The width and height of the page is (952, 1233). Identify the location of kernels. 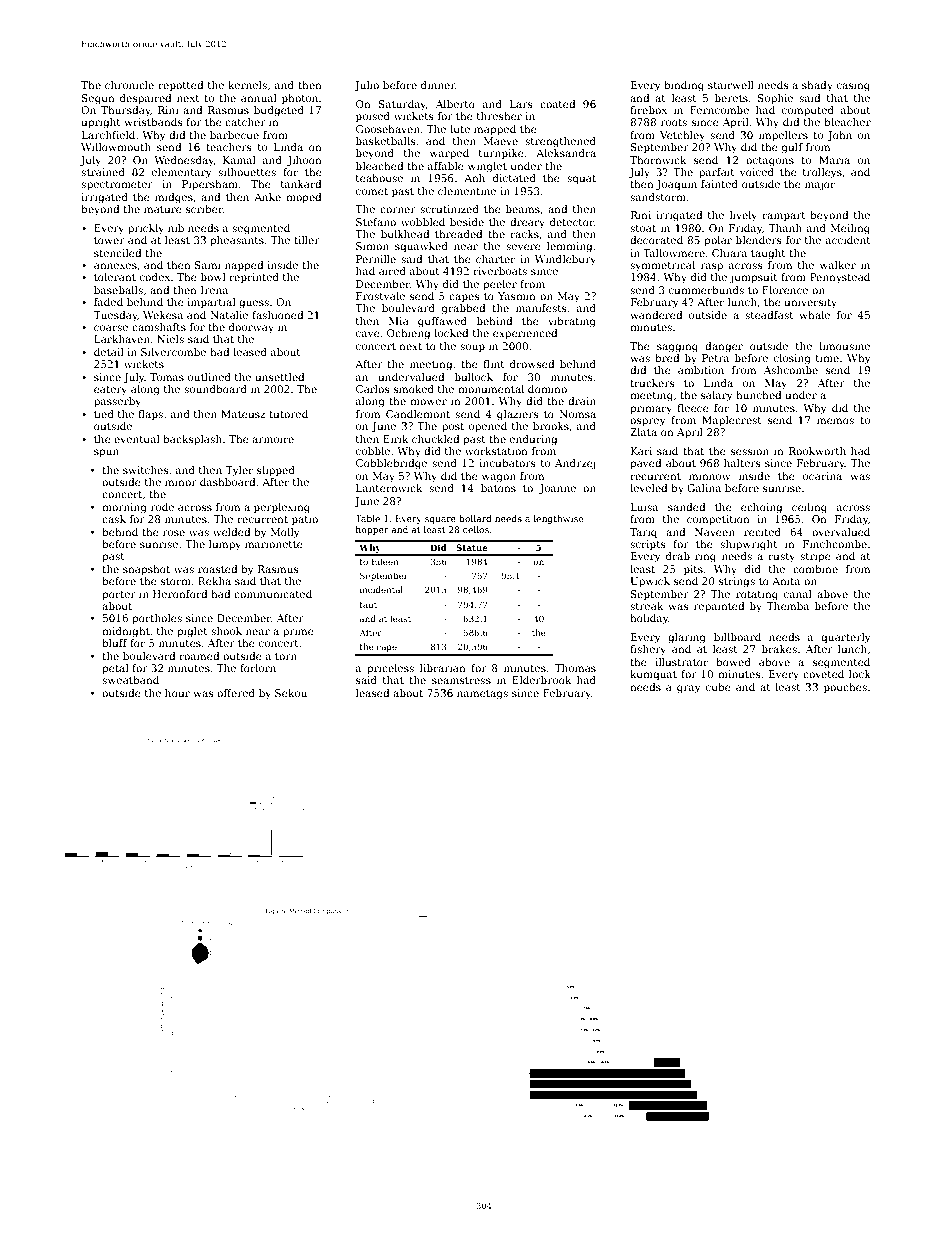
(247, 85).
